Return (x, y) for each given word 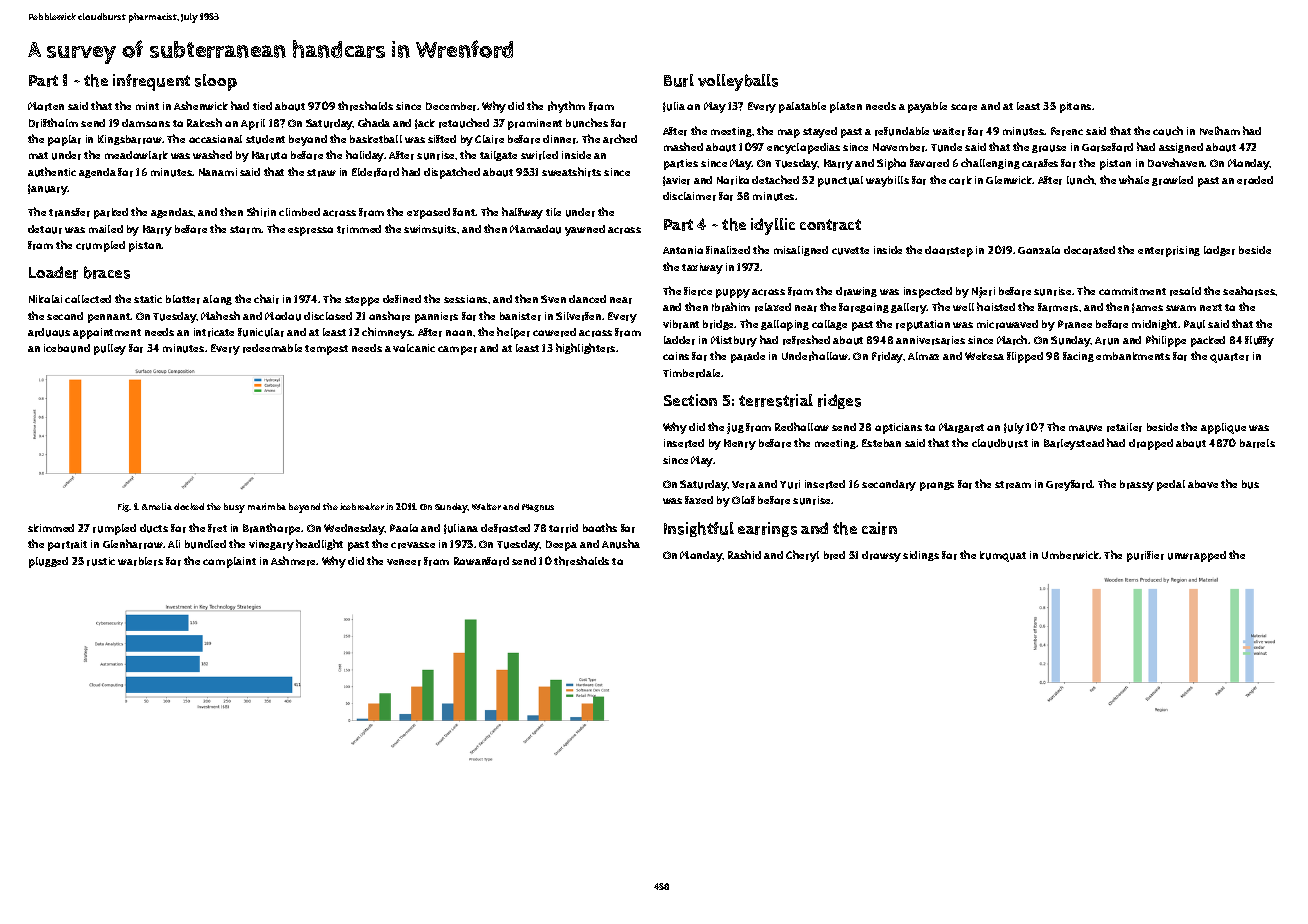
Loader (53, 272)
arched (620, 139)
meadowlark (136, 155)
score (964, 107)
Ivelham (1220, 130)
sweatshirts (571, 172)
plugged (48, 562)
